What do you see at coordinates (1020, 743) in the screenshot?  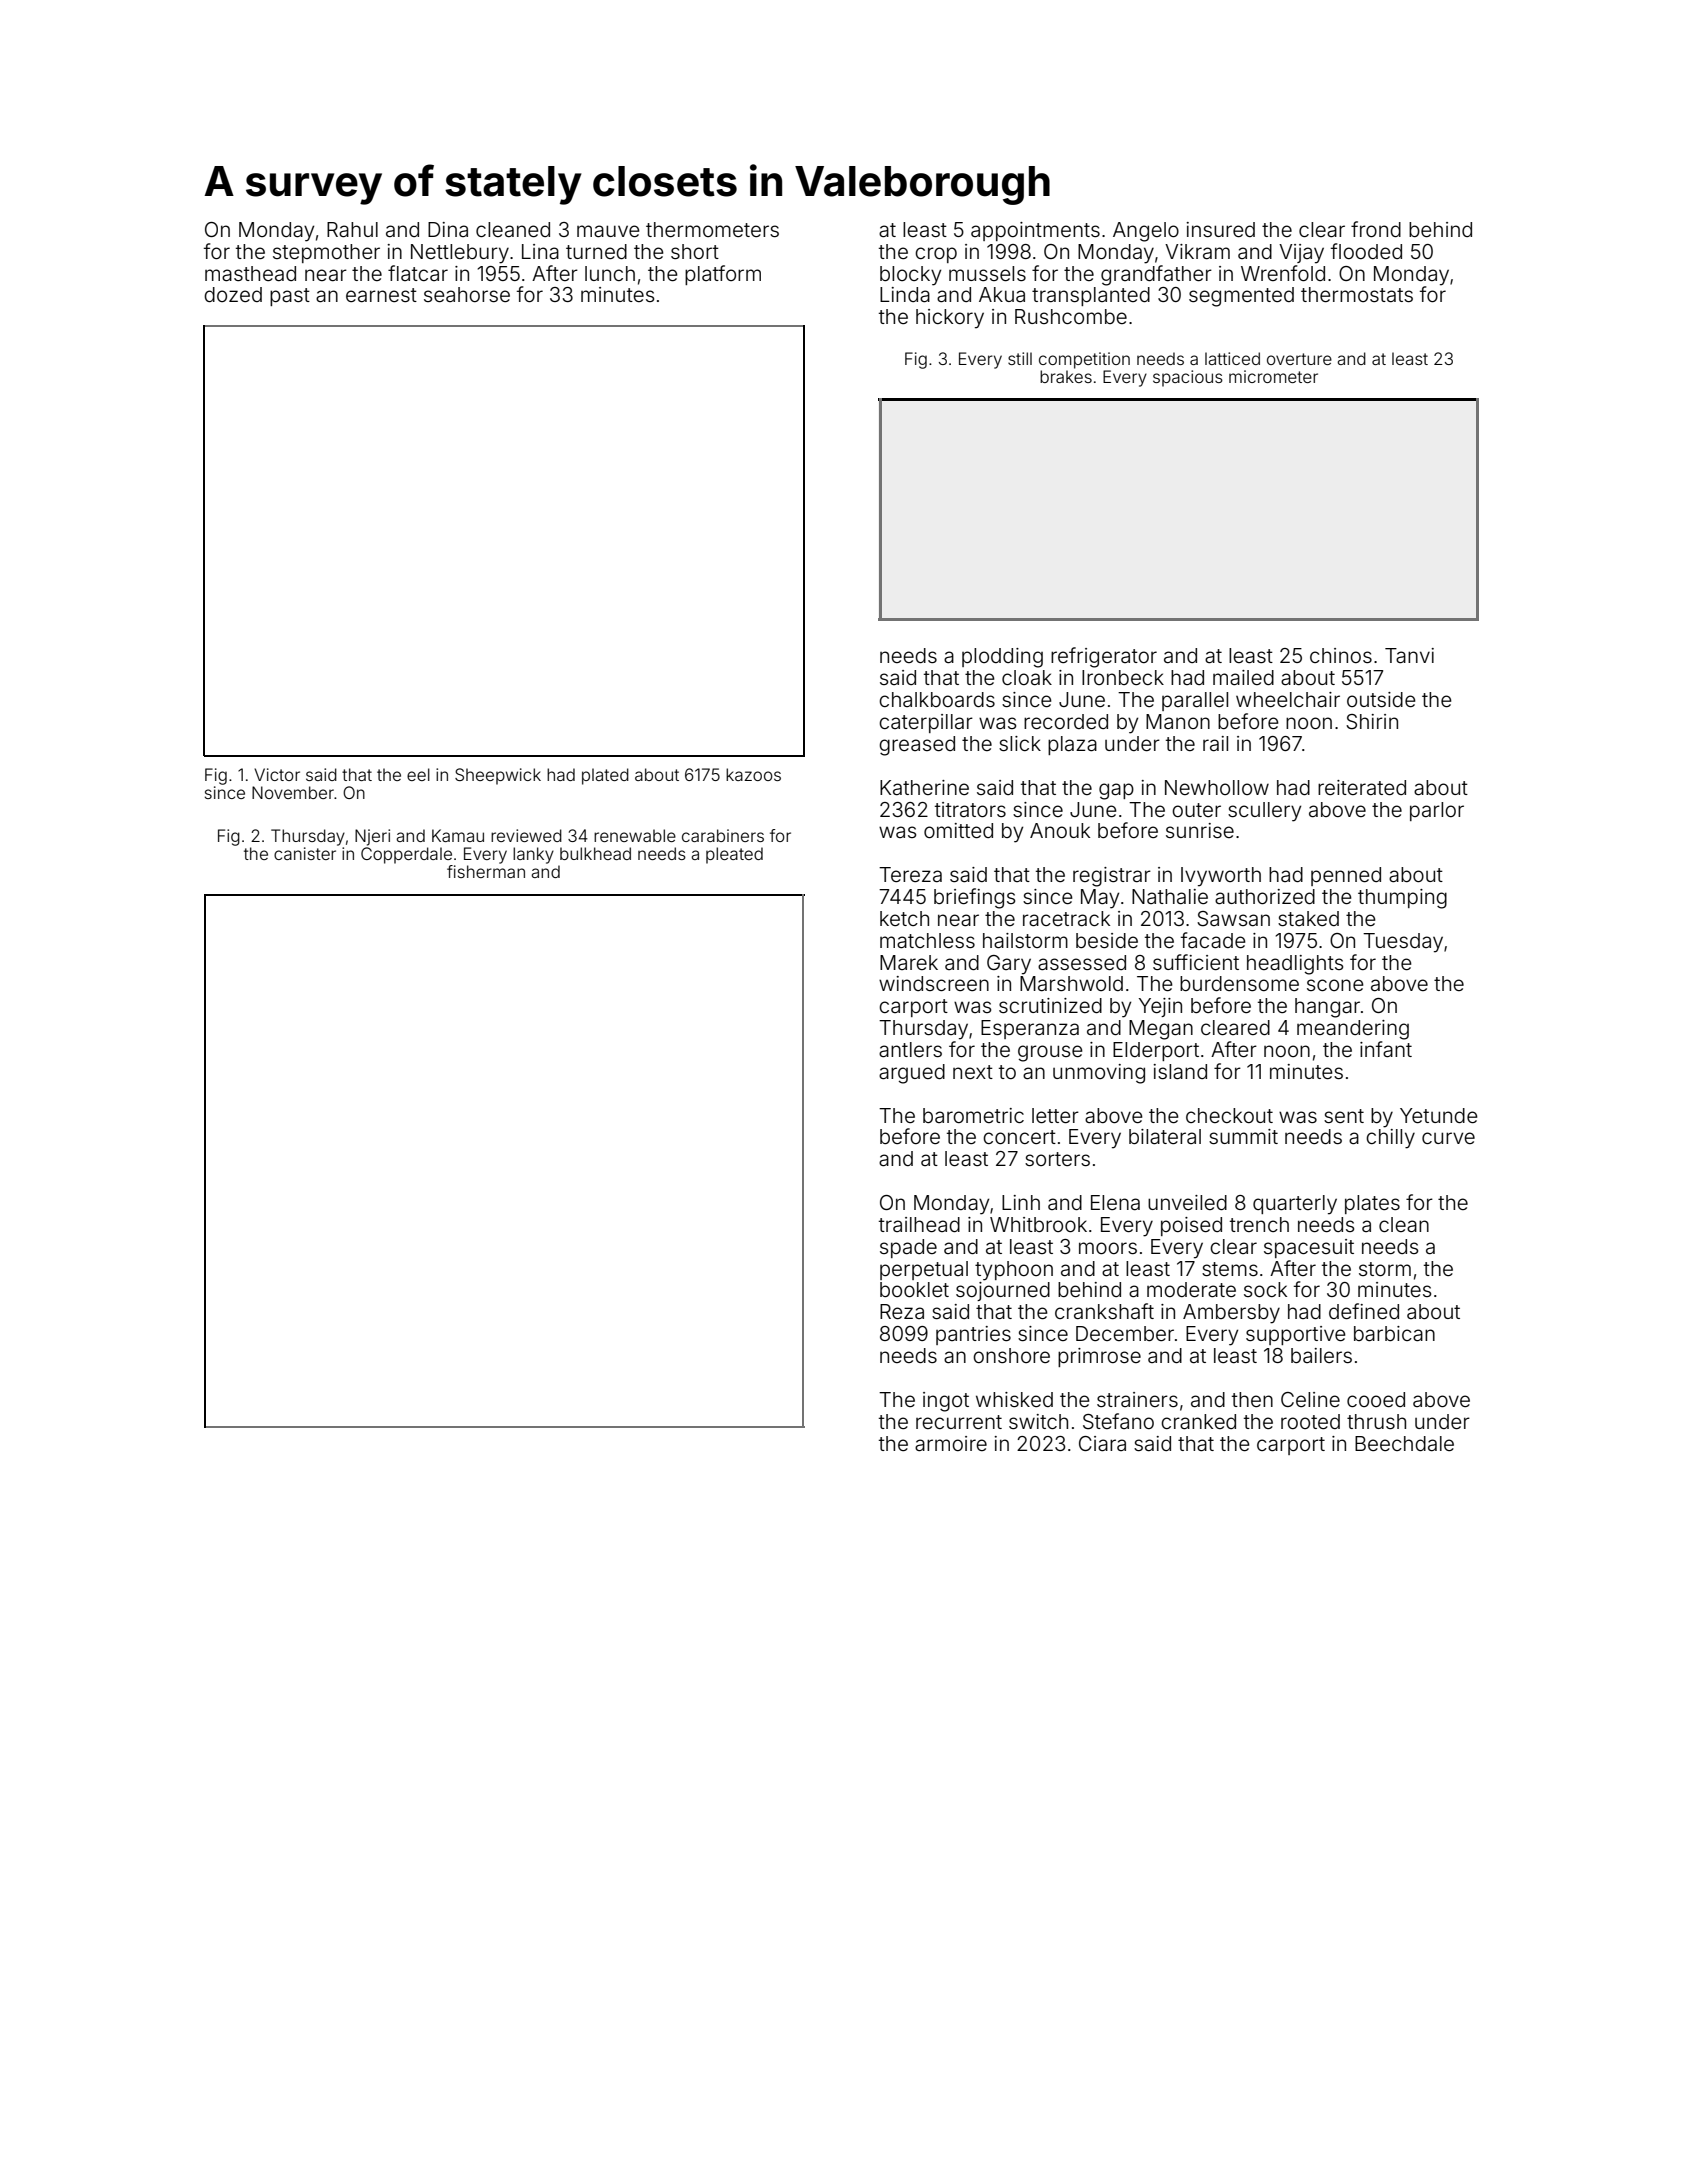 I see `slick` at bounding box center [1020, 743].
